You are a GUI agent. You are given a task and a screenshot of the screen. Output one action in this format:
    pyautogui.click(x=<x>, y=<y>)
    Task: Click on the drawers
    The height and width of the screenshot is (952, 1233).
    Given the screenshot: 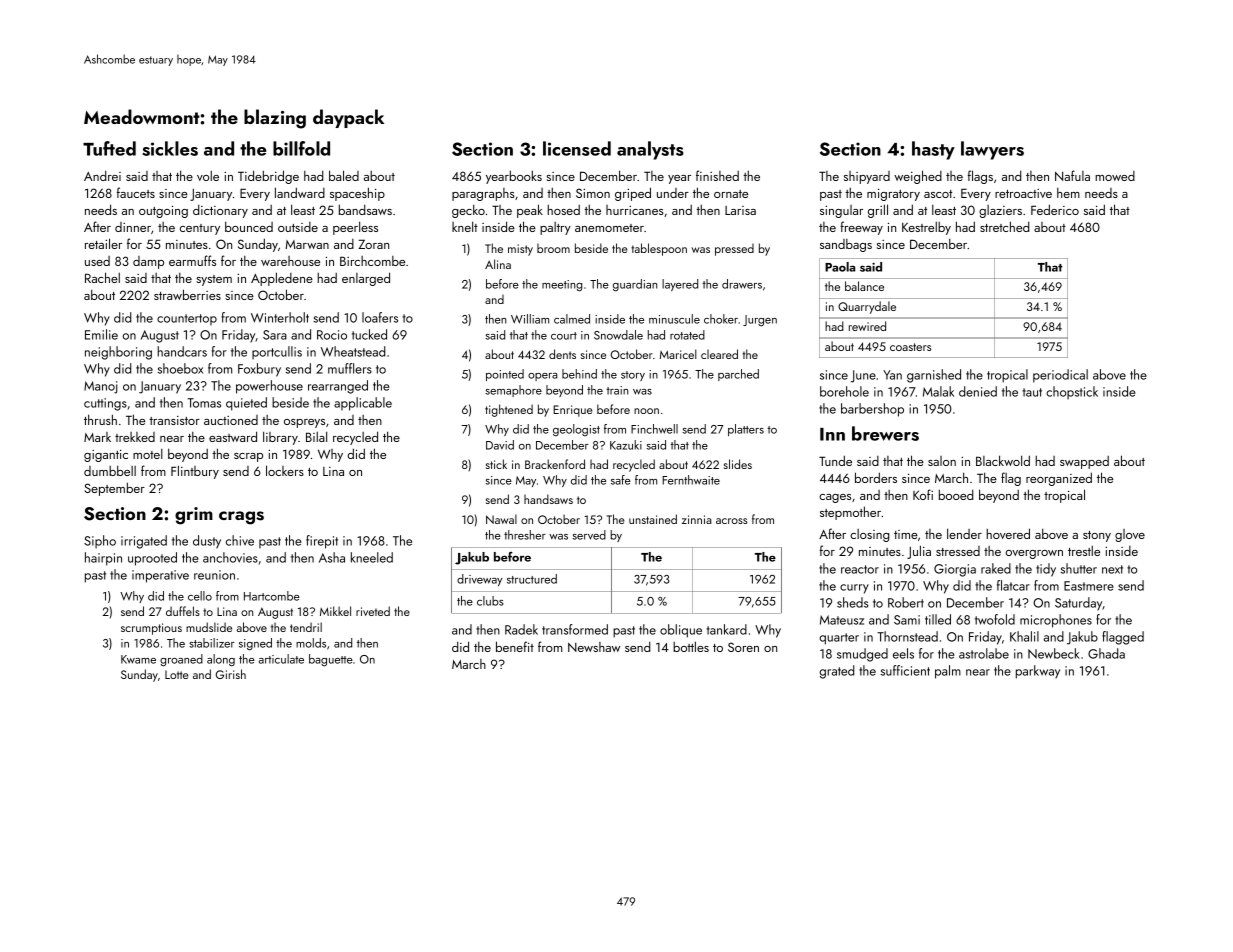 What is the action you would take?
    pyautogui.click(x=742, y=284)
